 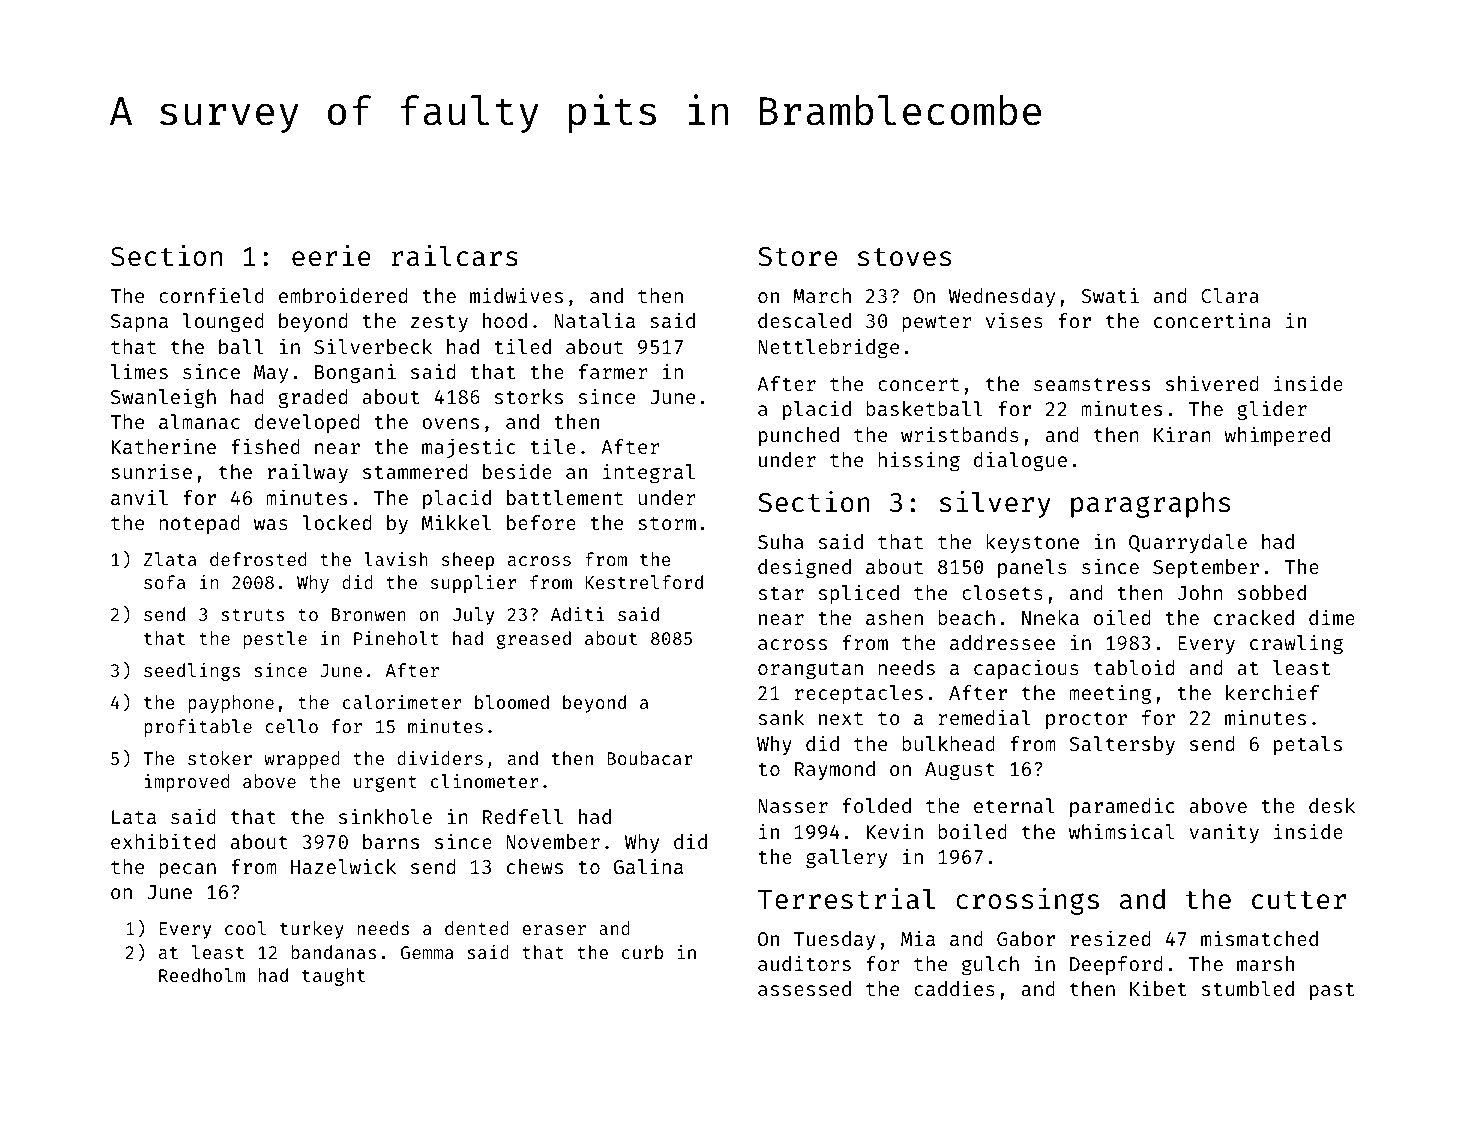 I want to click on Store, so click(x=797, y=257).
